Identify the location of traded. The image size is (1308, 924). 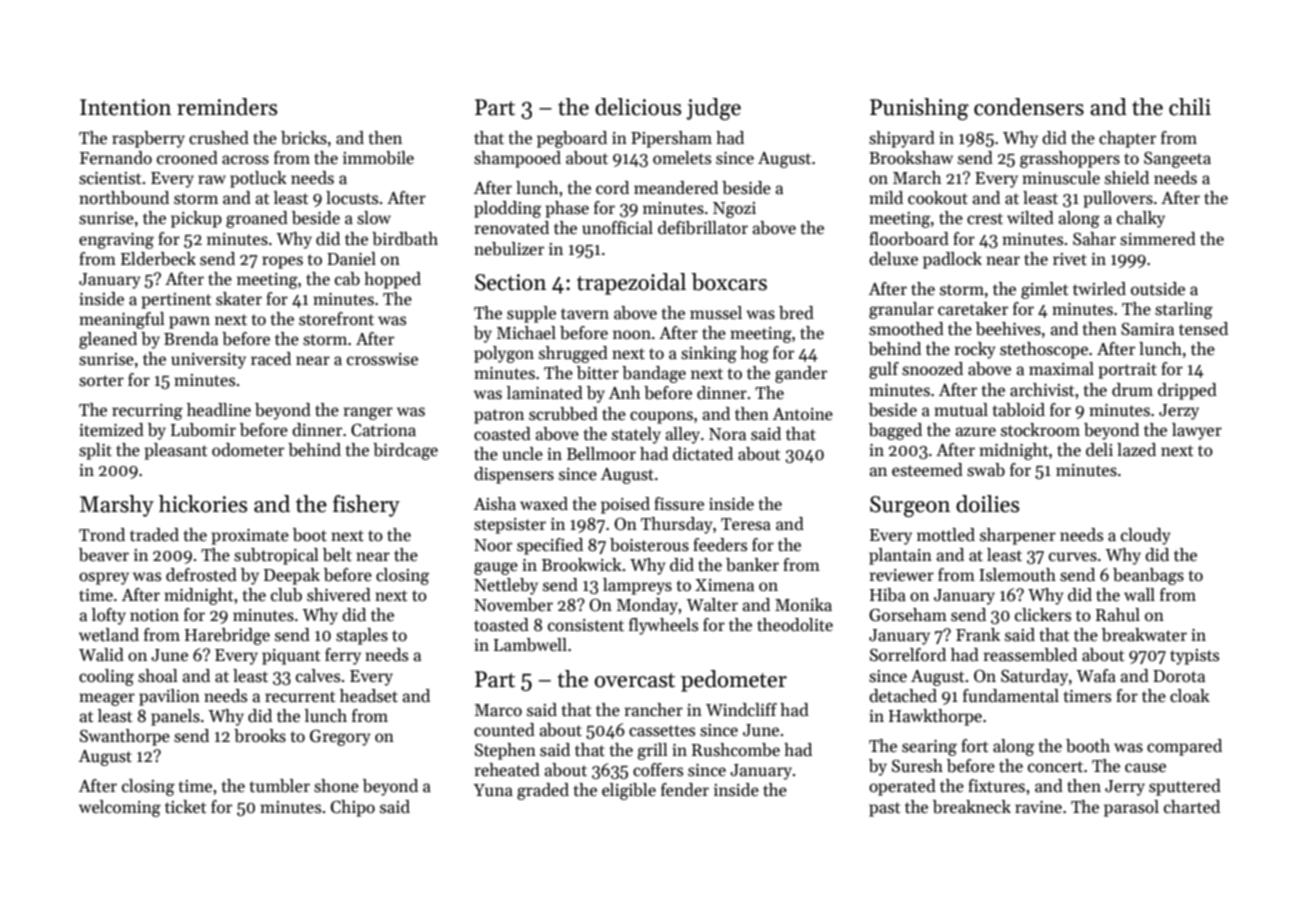
(154, 535).
